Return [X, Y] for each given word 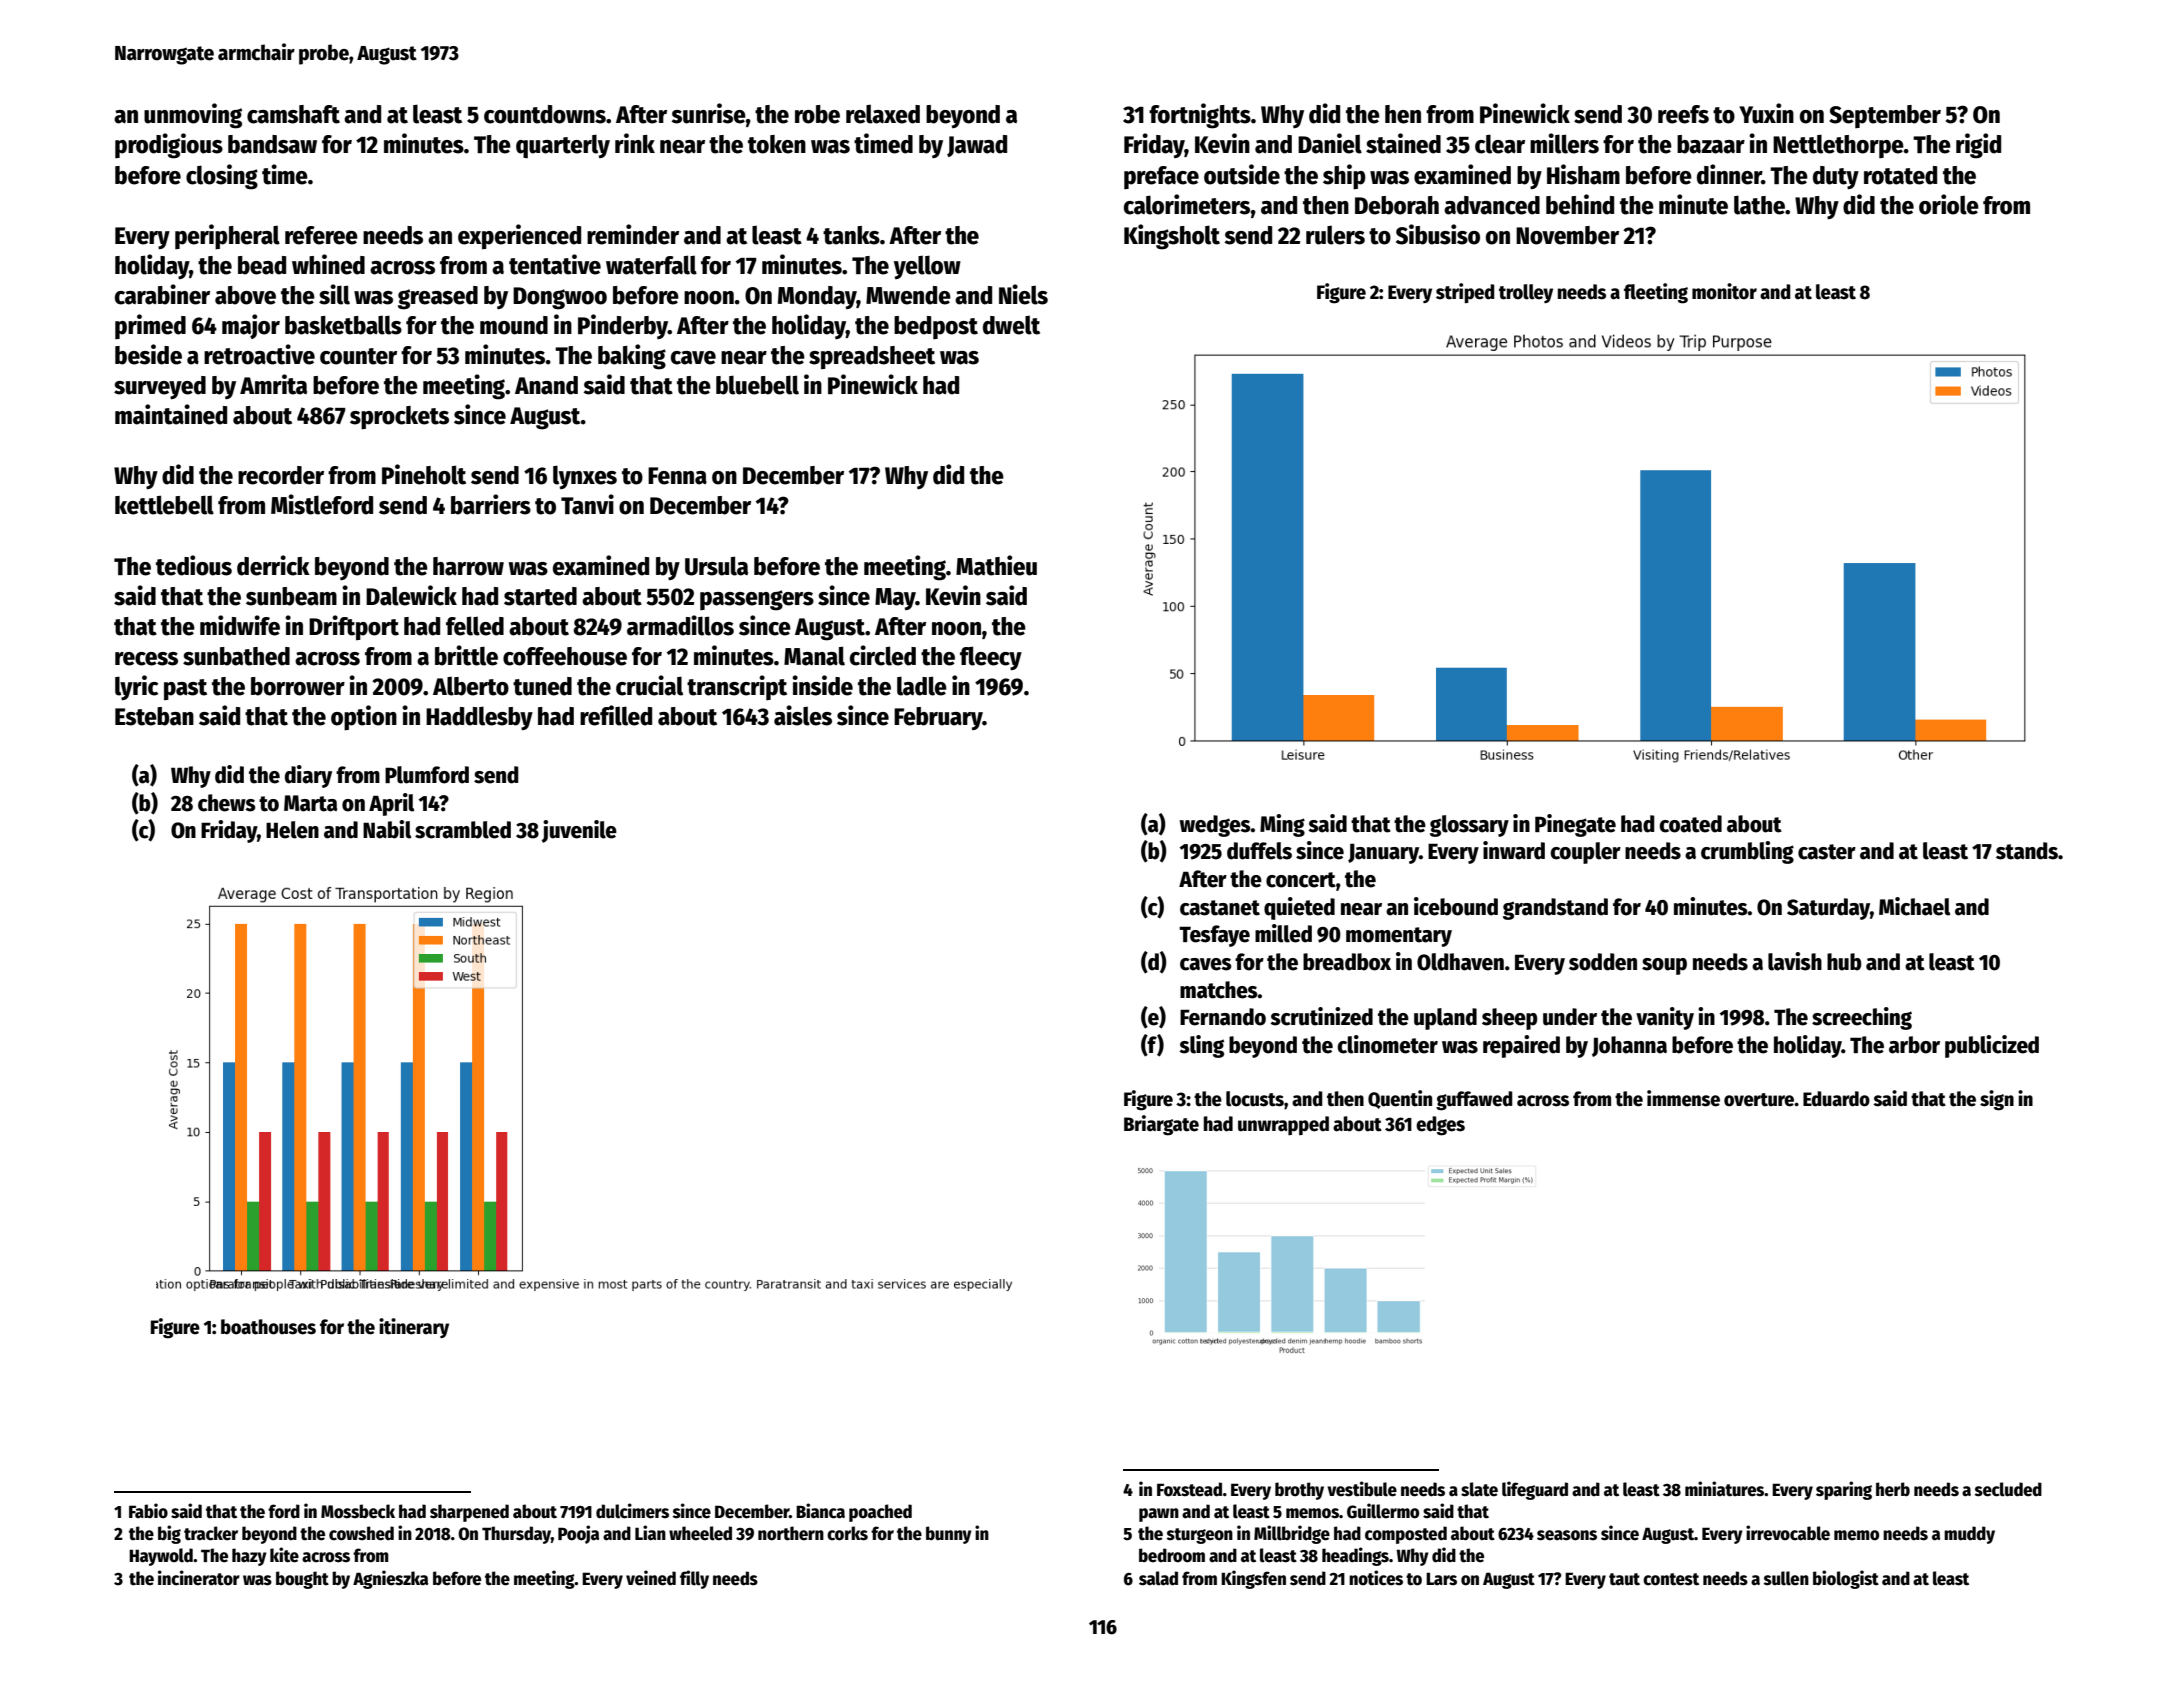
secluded [2008, 1489]
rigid [1978, 146]
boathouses [268, 1327]
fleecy [991, 658]
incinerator [199, 1578]
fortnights [1200, 116]
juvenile [579, 831]
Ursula [716, 566]
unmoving [193, 116]
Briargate [1161, 1125]
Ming [1282, 825]
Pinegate [1575, 825]
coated [1690, 824]
